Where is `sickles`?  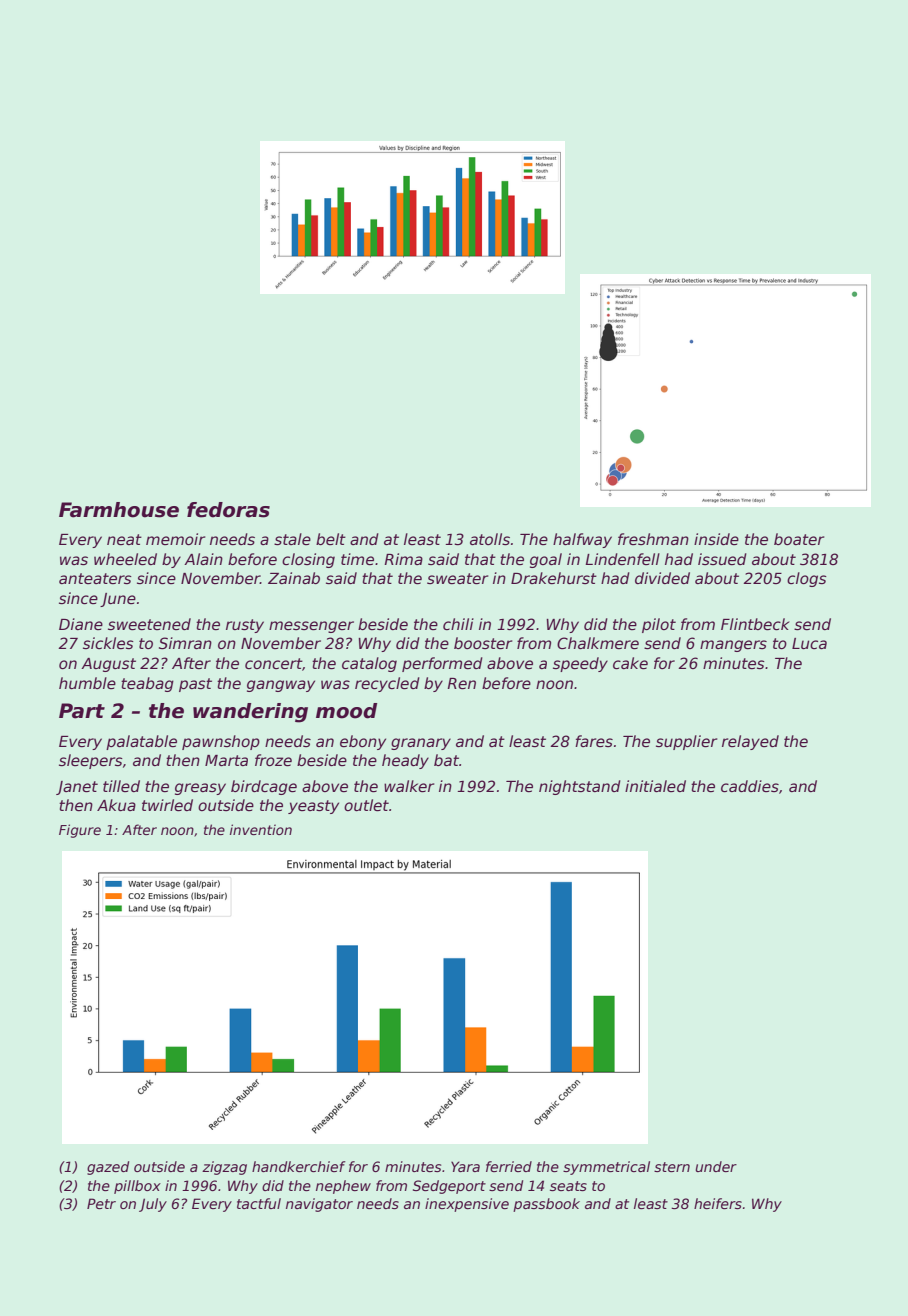
sickles is located at coordinates (108, 643).
